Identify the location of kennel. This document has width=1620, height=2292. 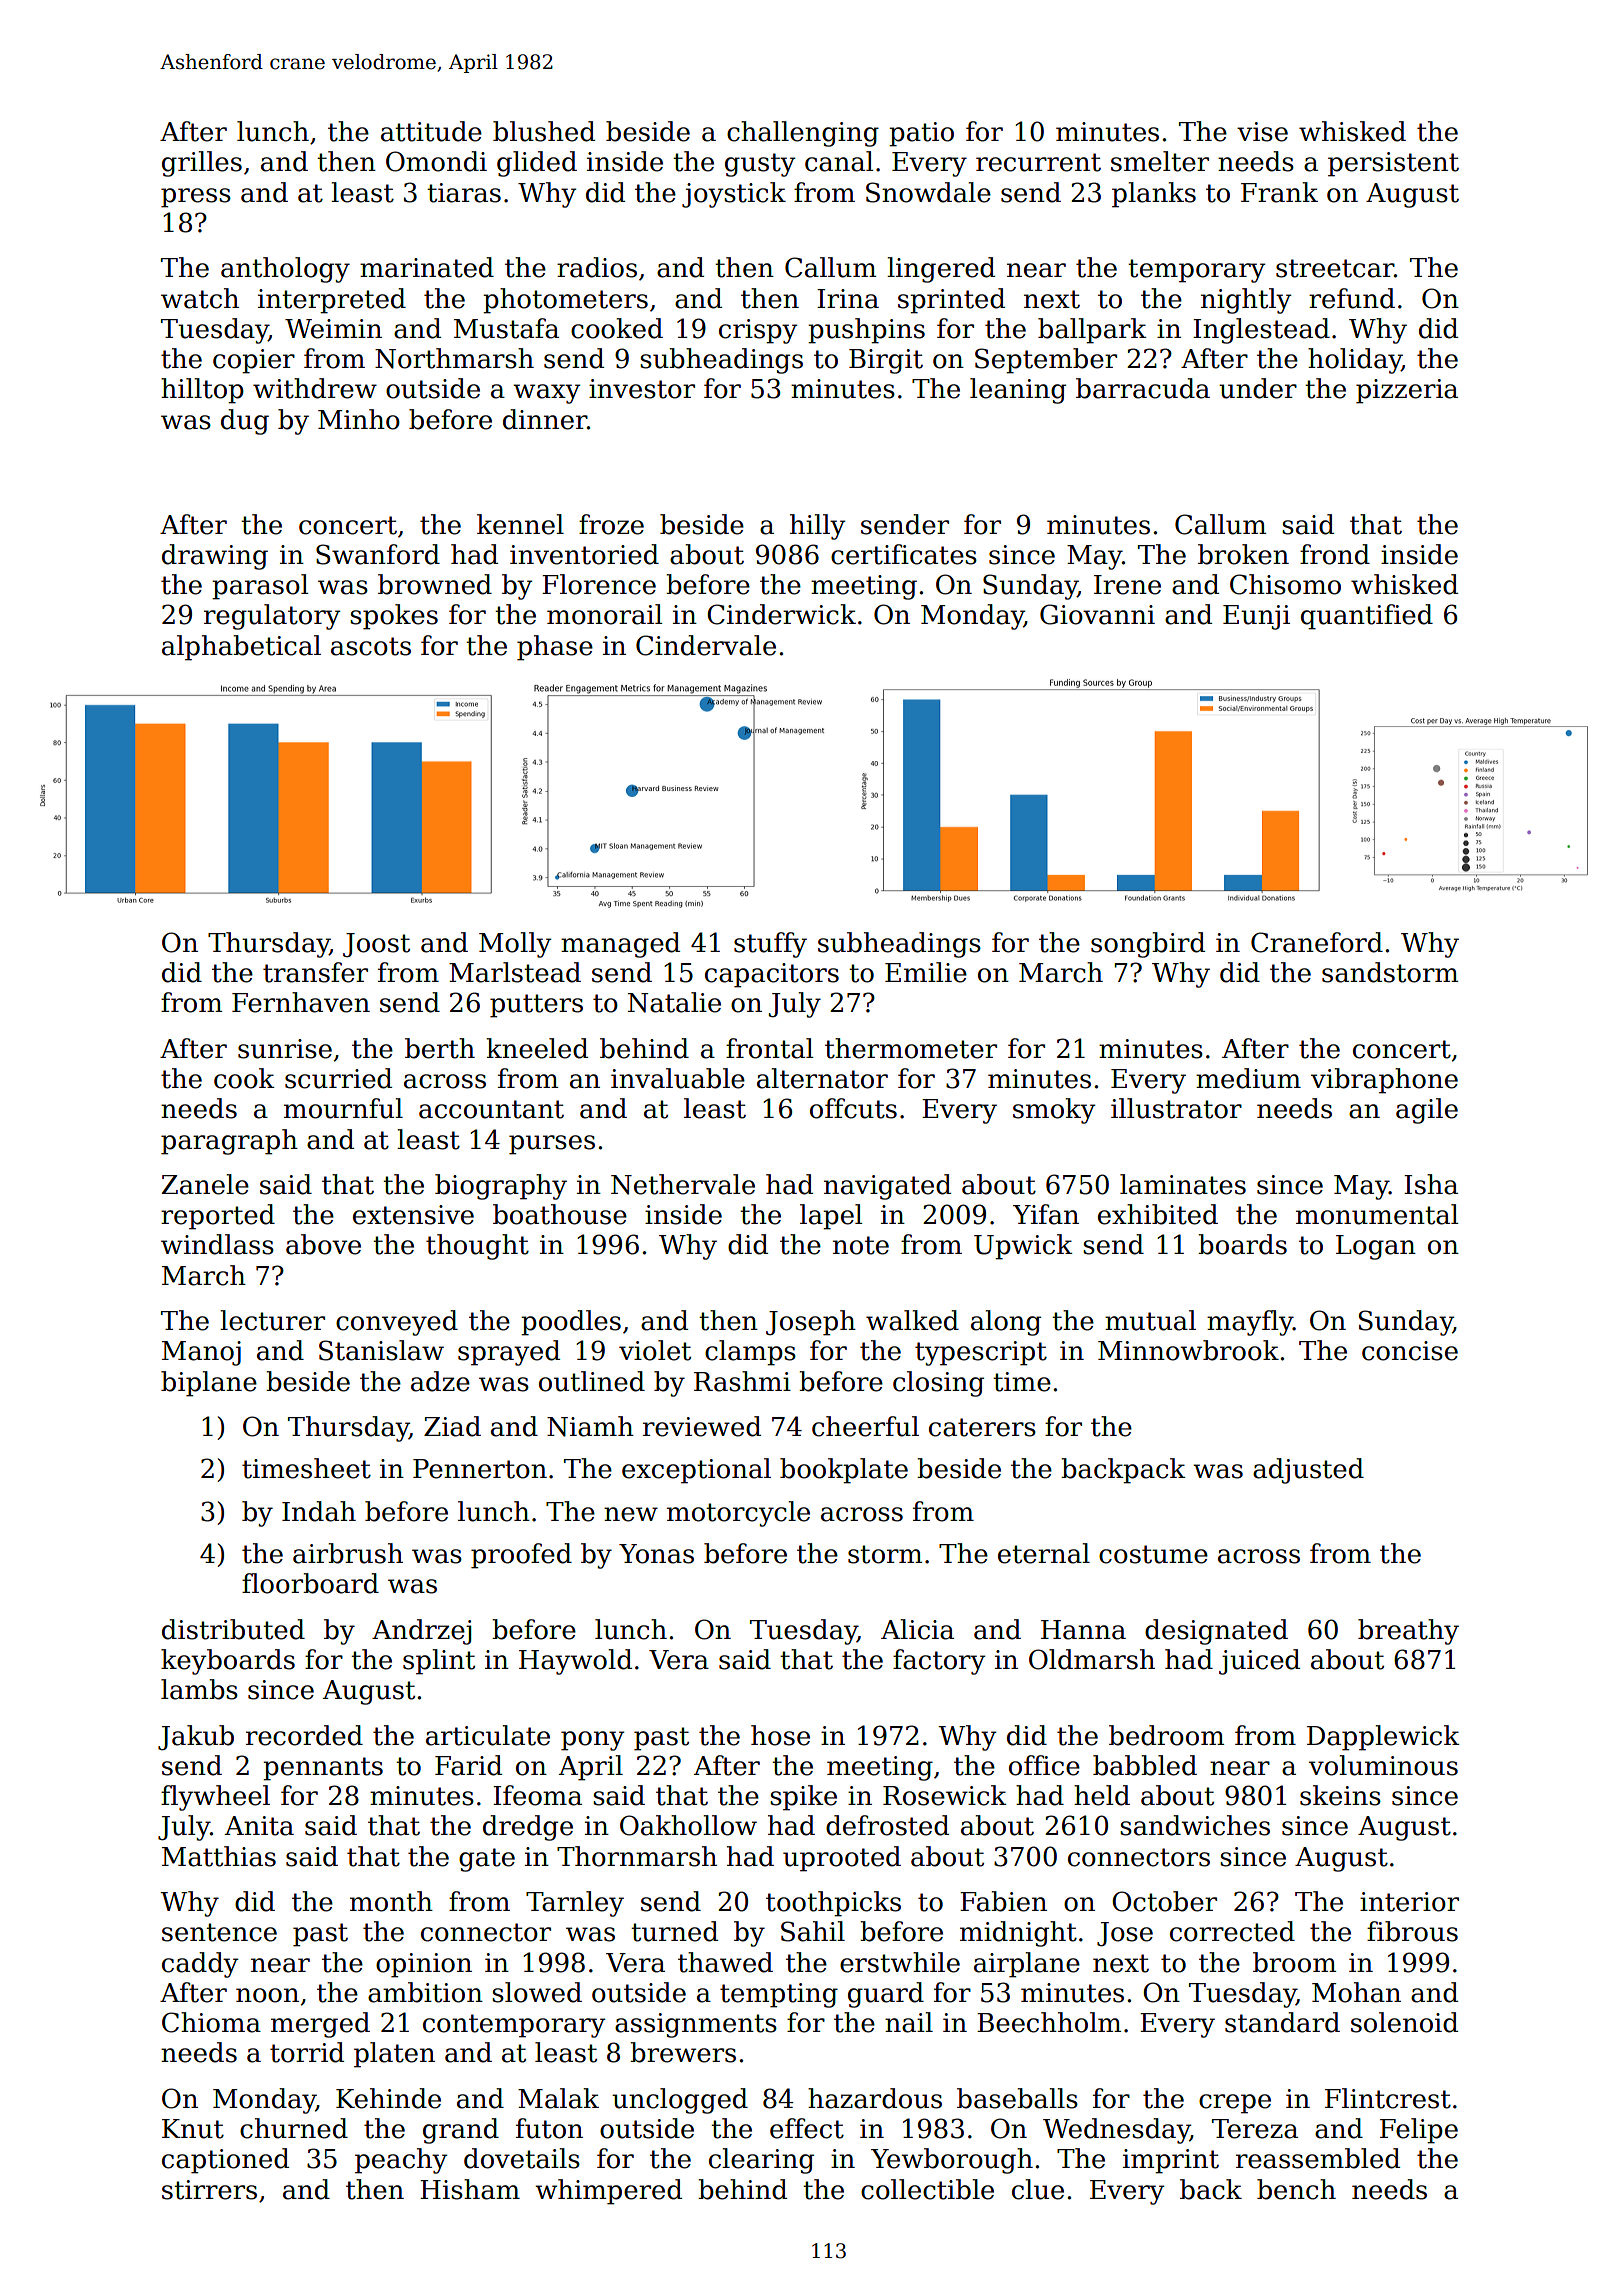
(520, 524).
